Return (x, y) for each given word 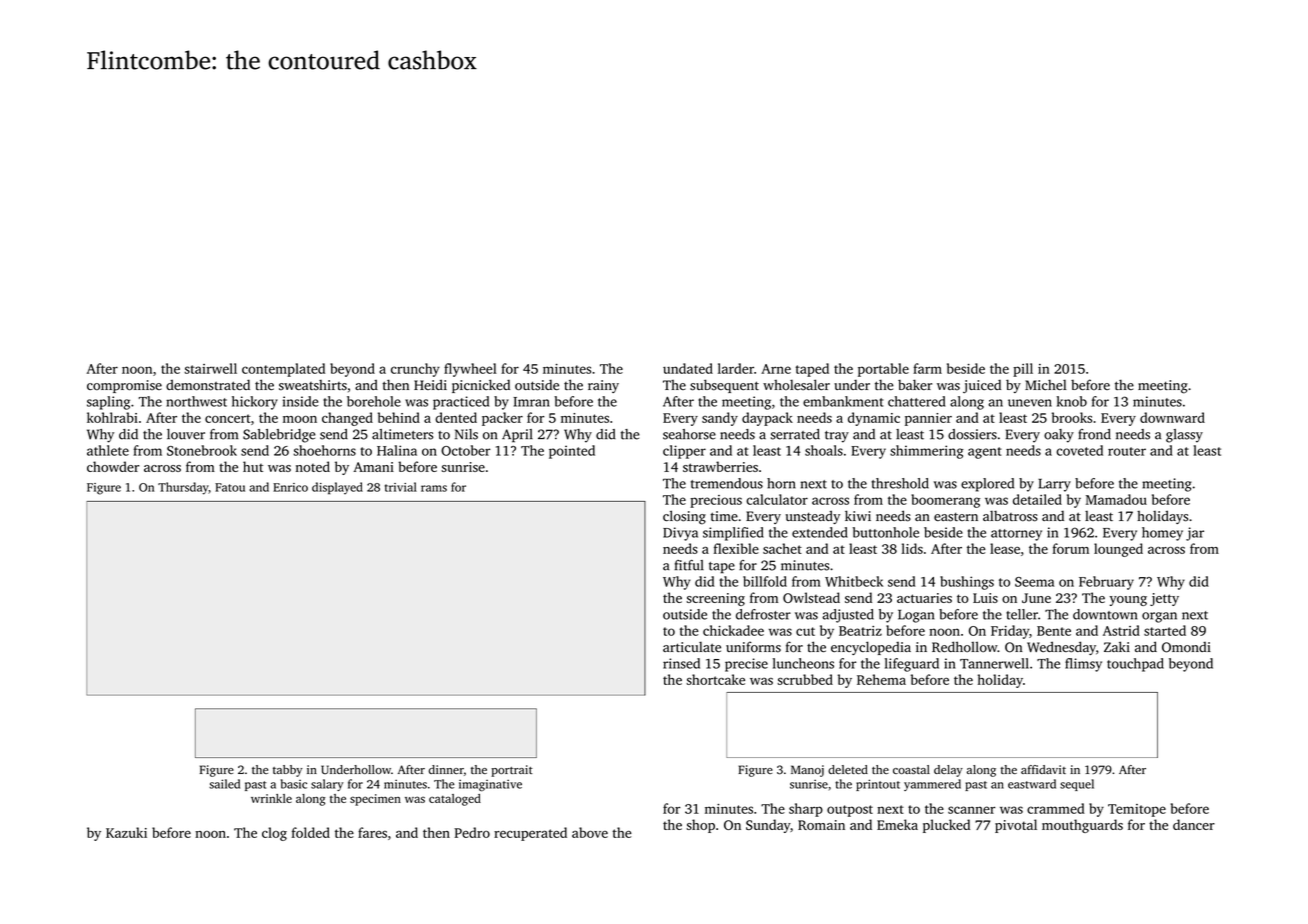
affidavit (1043, 769)
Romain (821, 825)
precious (716, 501)
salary (327, 785)
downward (1172, 417)
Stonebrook (202, 450)
